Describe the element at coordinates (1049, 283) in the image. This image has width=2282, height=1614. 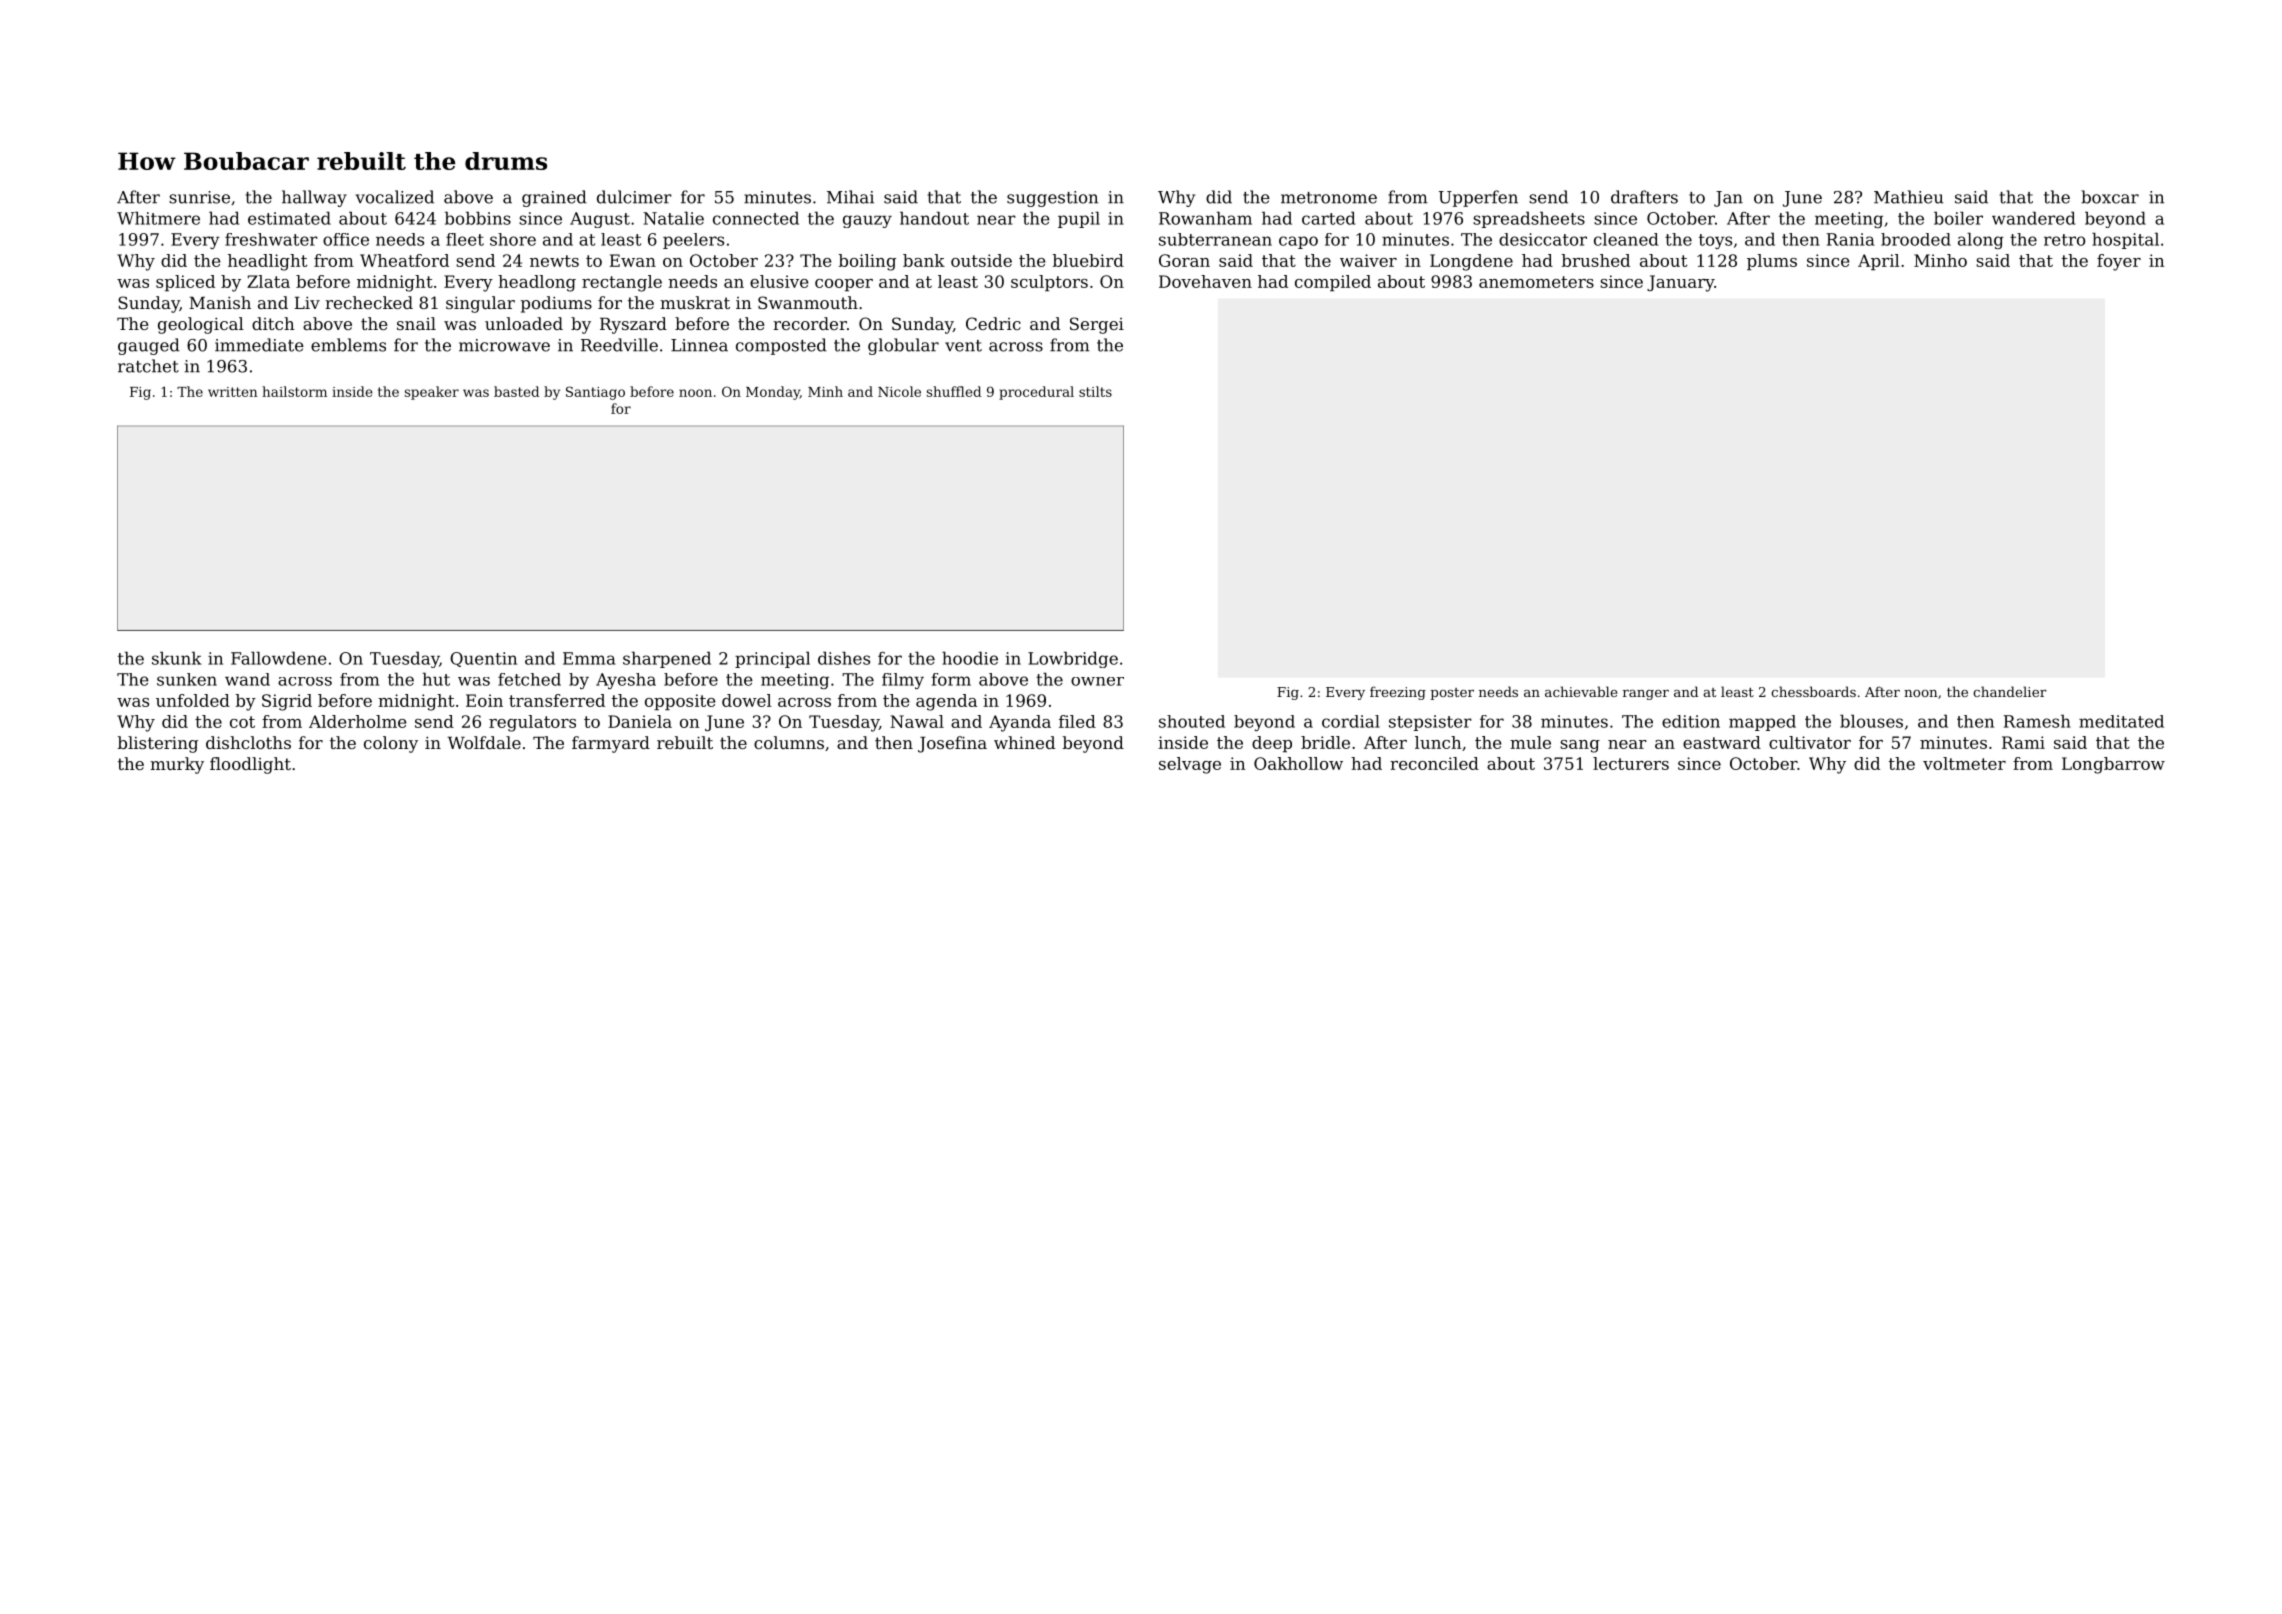
I see `sculptors` at that location.
